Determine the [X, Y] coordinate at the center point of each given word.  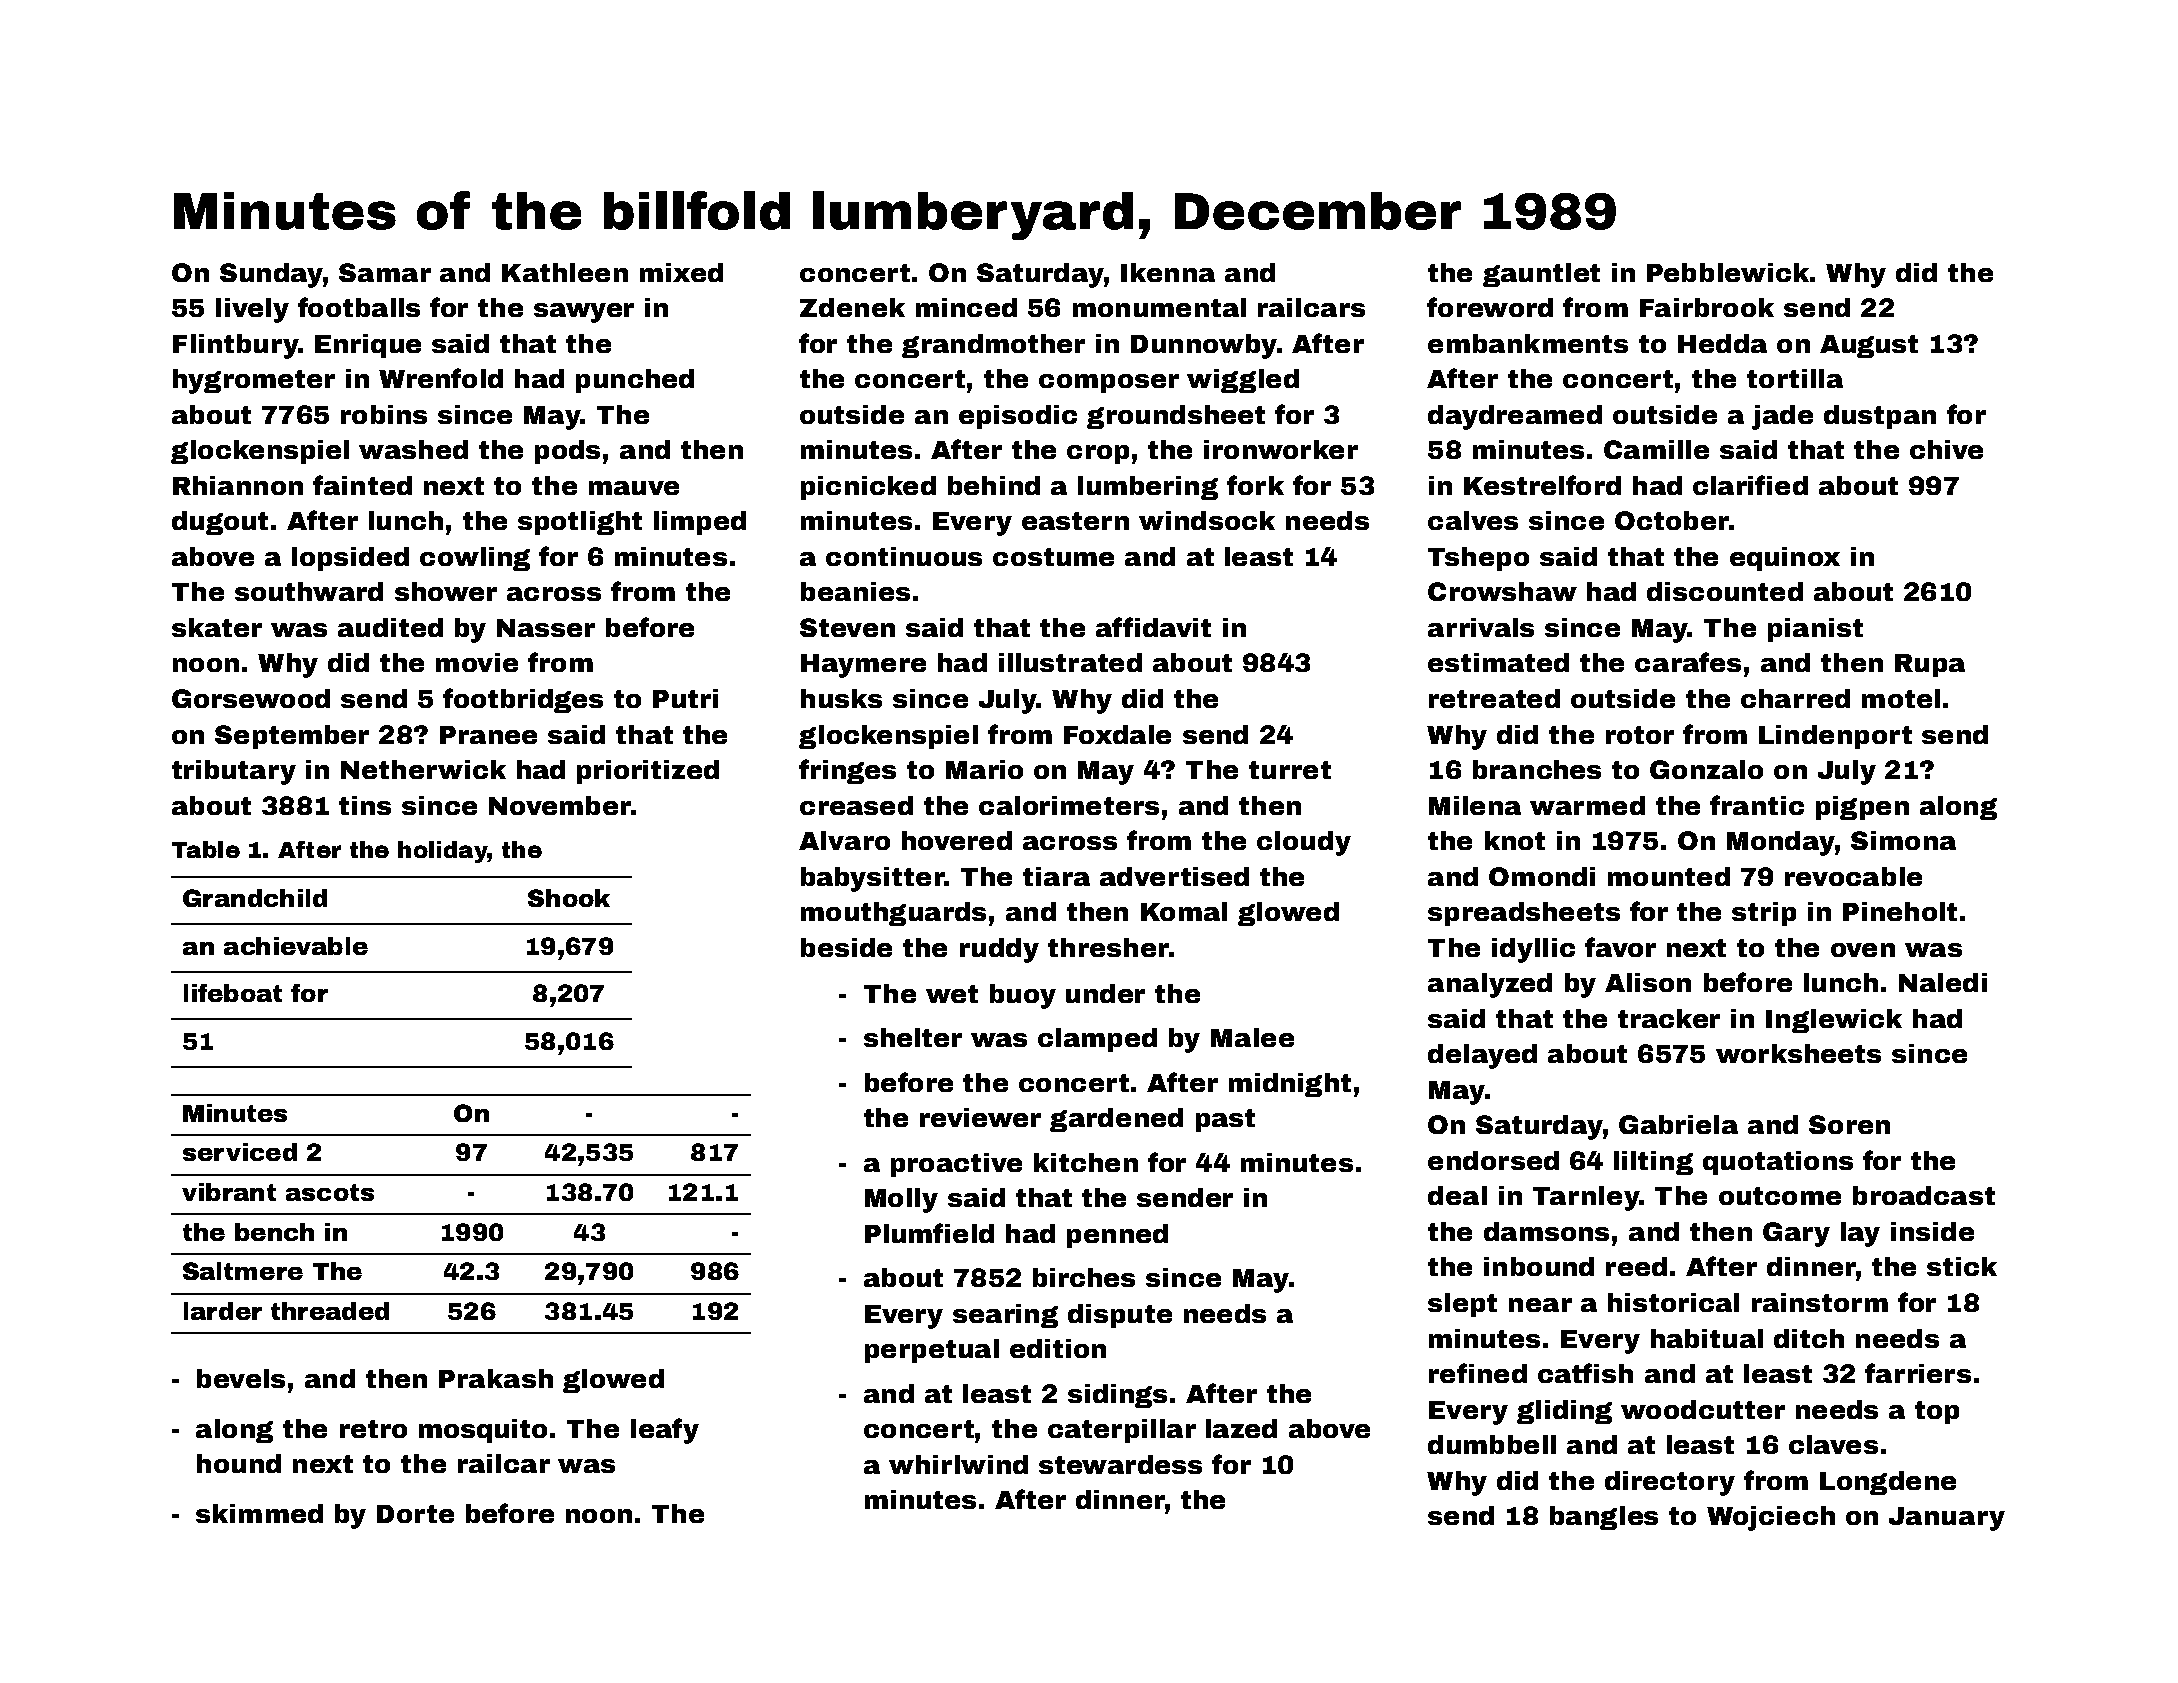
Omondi [1542, 876]
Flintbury [235, 346]
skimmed [259, 1513]
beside [846, 947]
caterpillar [1122, 1431]
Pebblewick [1728, 272]
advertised [1174, 876]
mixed [681, 272]
